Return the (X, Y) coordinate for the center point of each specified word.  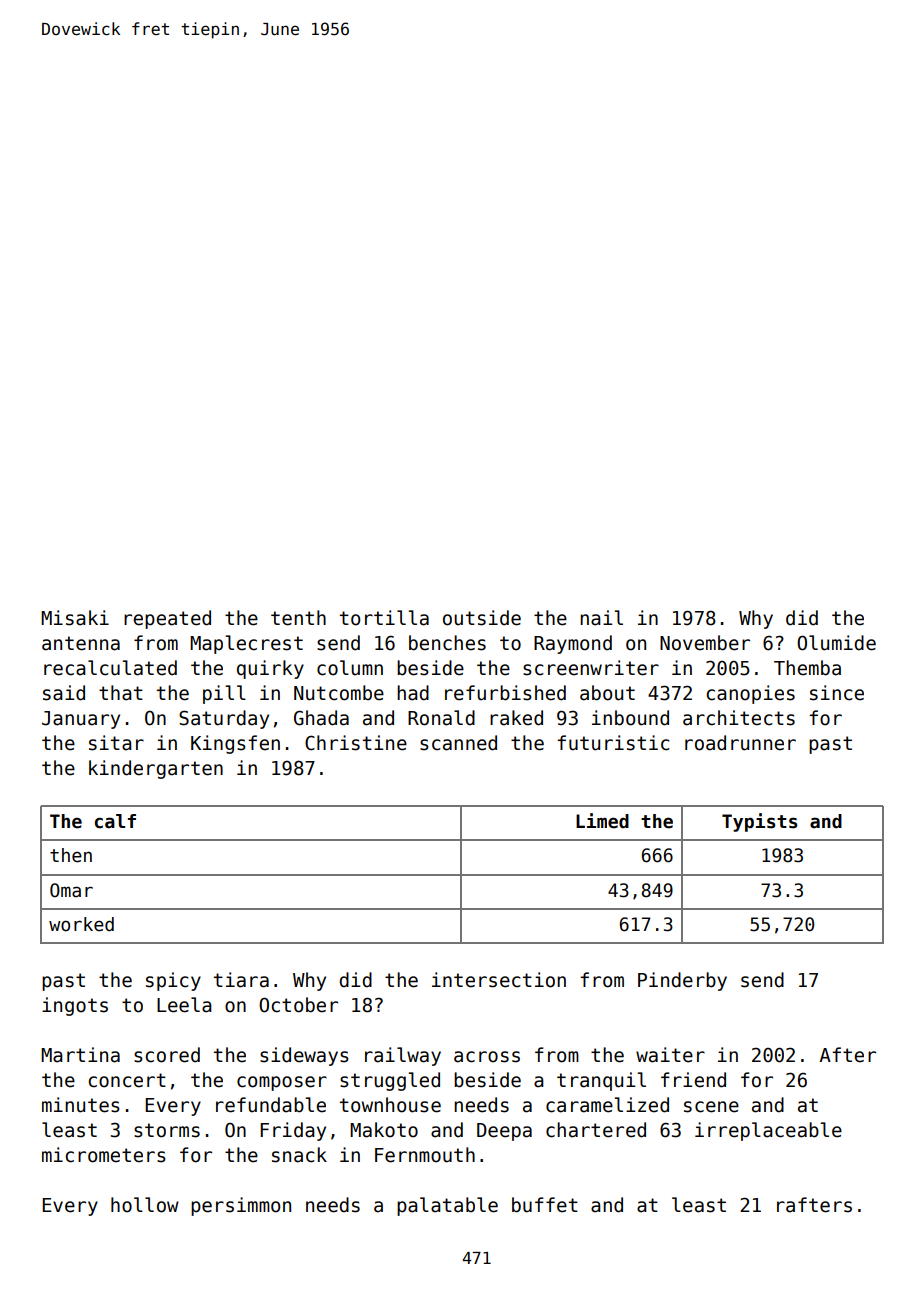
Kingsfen (235, 744)
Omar (71, 890)
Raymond (573, 644)
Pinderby (682, 981)
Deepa (504, 1132)
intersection (499, 980)
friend (693, 1080)
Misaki (75, 618)
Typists (759, 822)
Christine (356, 743)
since (837, 693)
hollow (145, 1205)
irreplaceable (768, 1131)
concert (127, 1080)
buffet (545, 1205)
